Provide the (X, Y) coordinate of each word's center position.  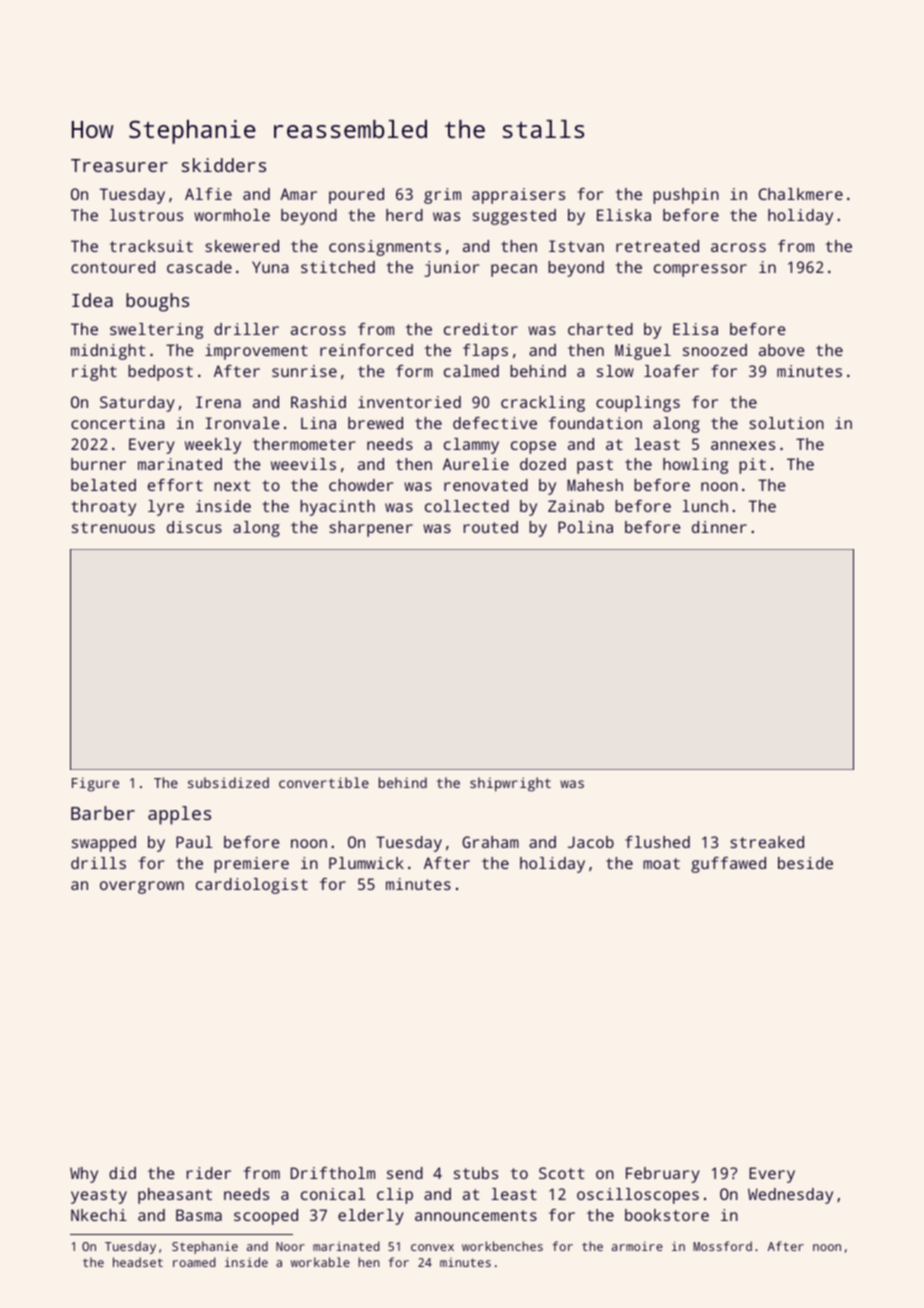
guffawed (728, 865)
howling (695, 466)
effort (175, 485)
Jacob (591, 842)
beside (805, 863)
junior (451, 269)
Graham (490, 842)
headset (138, 1262)
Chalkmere (801, 194)
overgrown (142, 887)
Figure (95, 784)
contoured (113, 267)
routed (491, 527)
